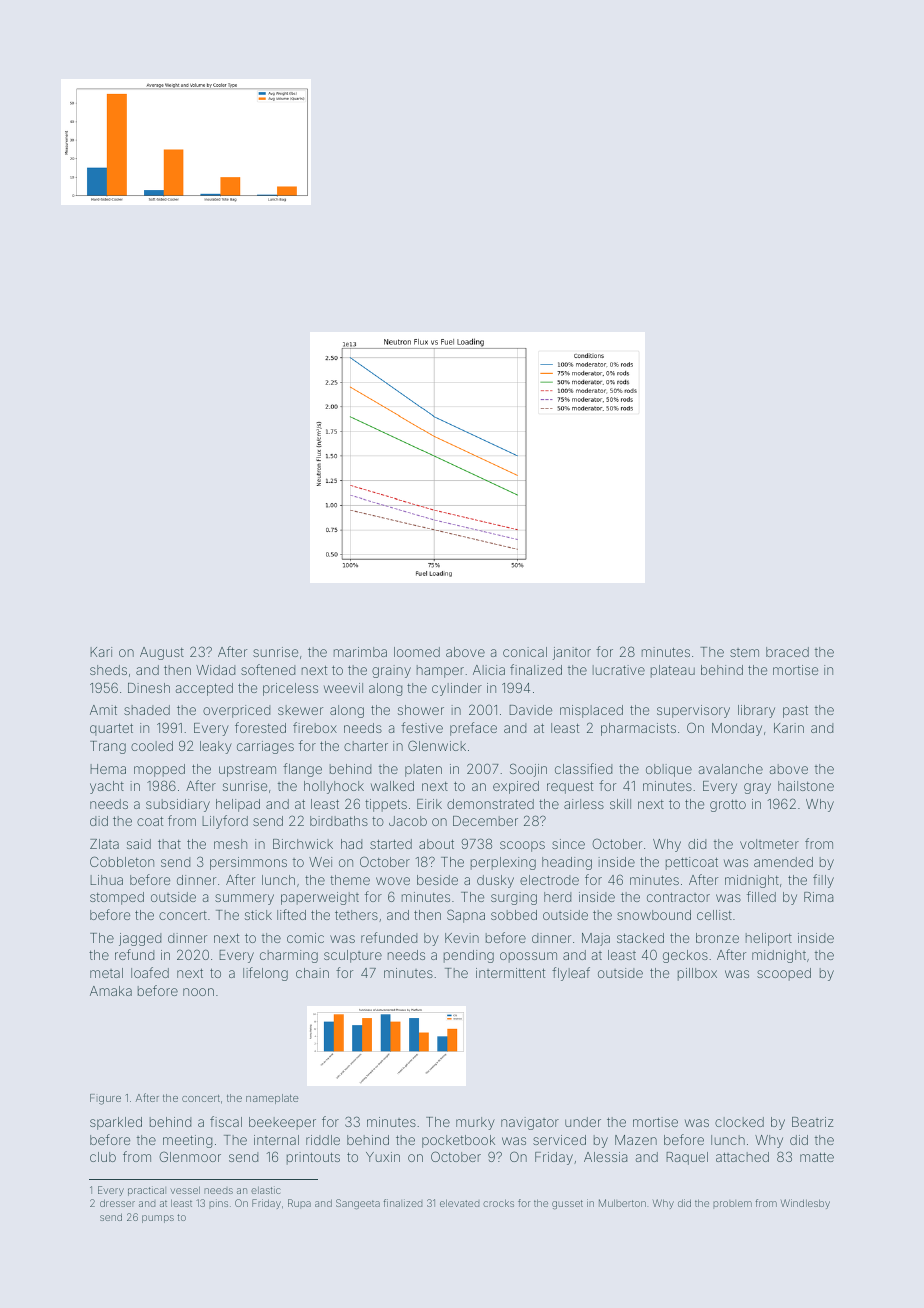 The width and height of the page is (924, 1308). I want to click on lifelong, so click(265, 974).
